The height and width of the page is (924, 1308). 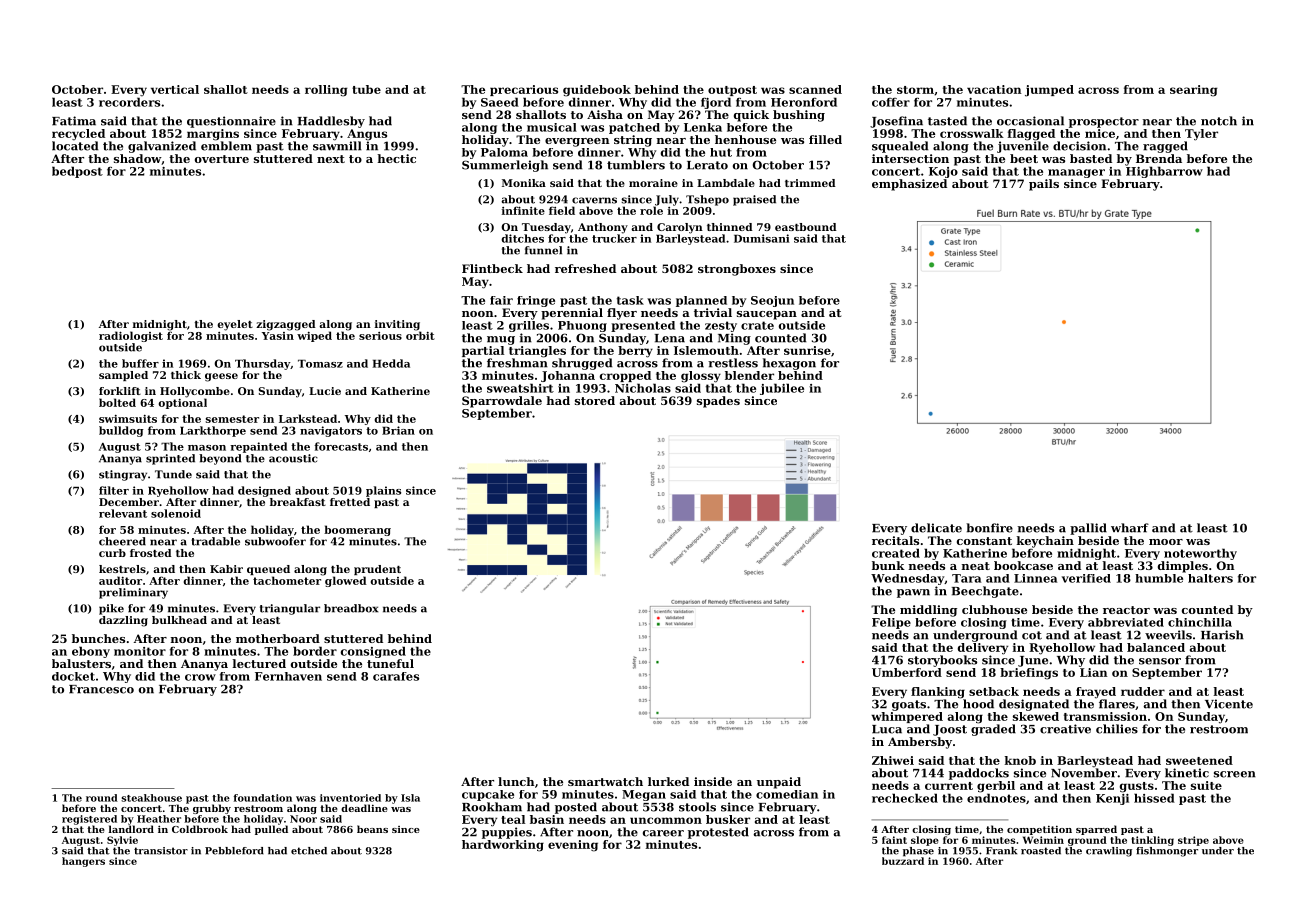 What do you see at coordinates (806, 227) in the page?
I see `eastbound` at bounding box center [806, 227].
